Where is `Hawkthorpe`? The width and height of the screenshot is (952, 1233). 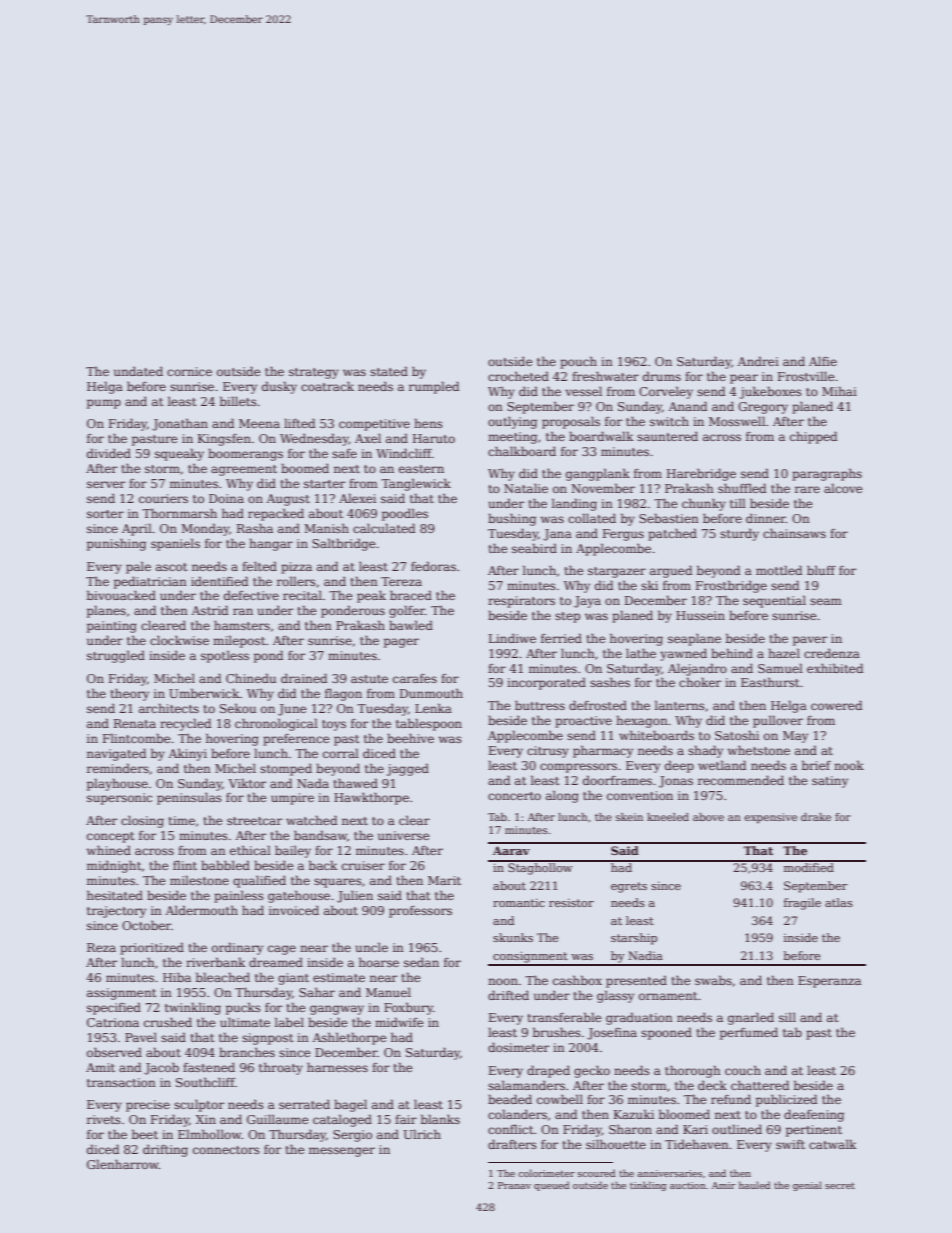 Hawkthorpe is located at coordinates (371, 798).
